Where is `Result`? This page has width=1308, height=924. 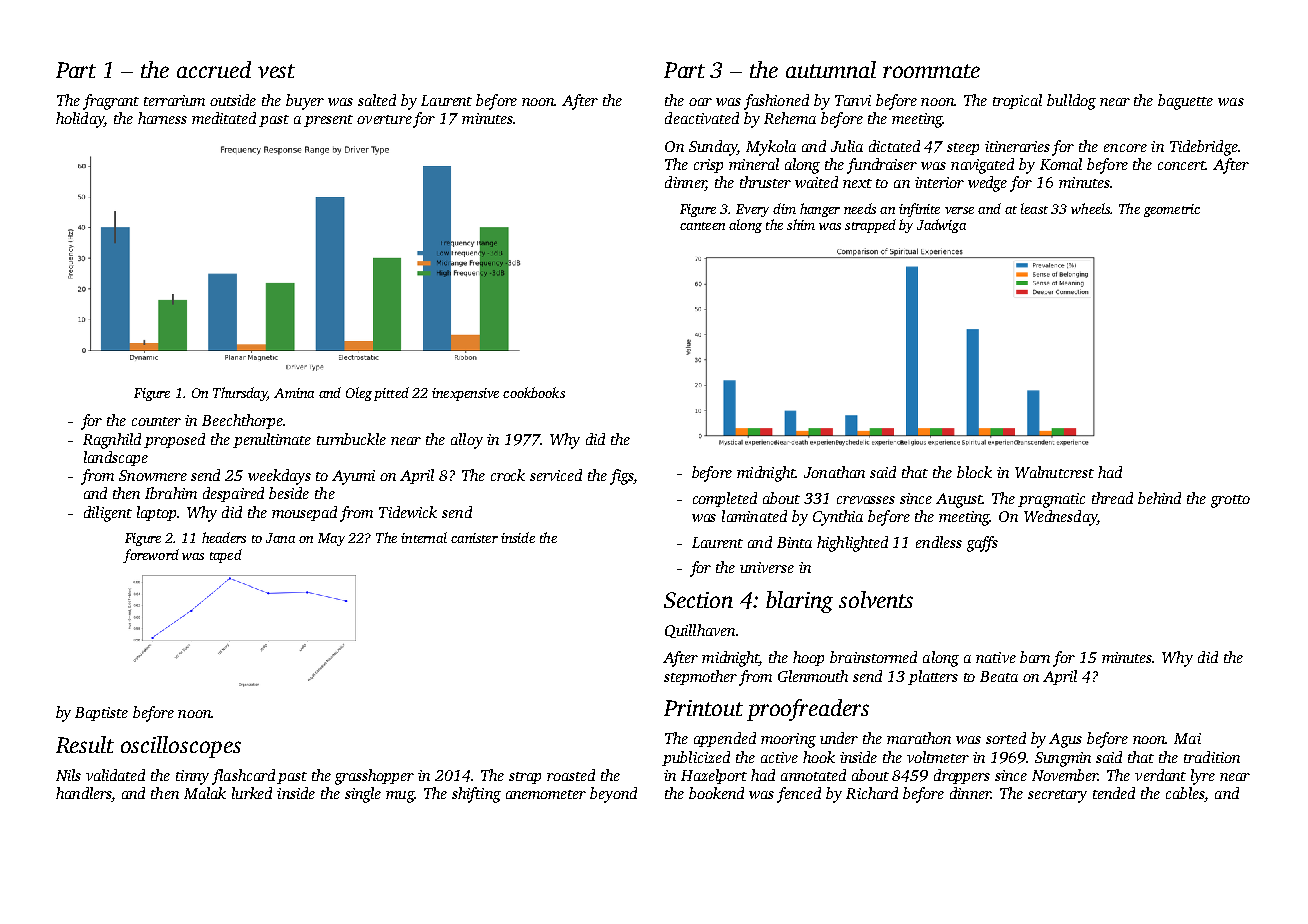 Result is located at coordinates (85, 744).
